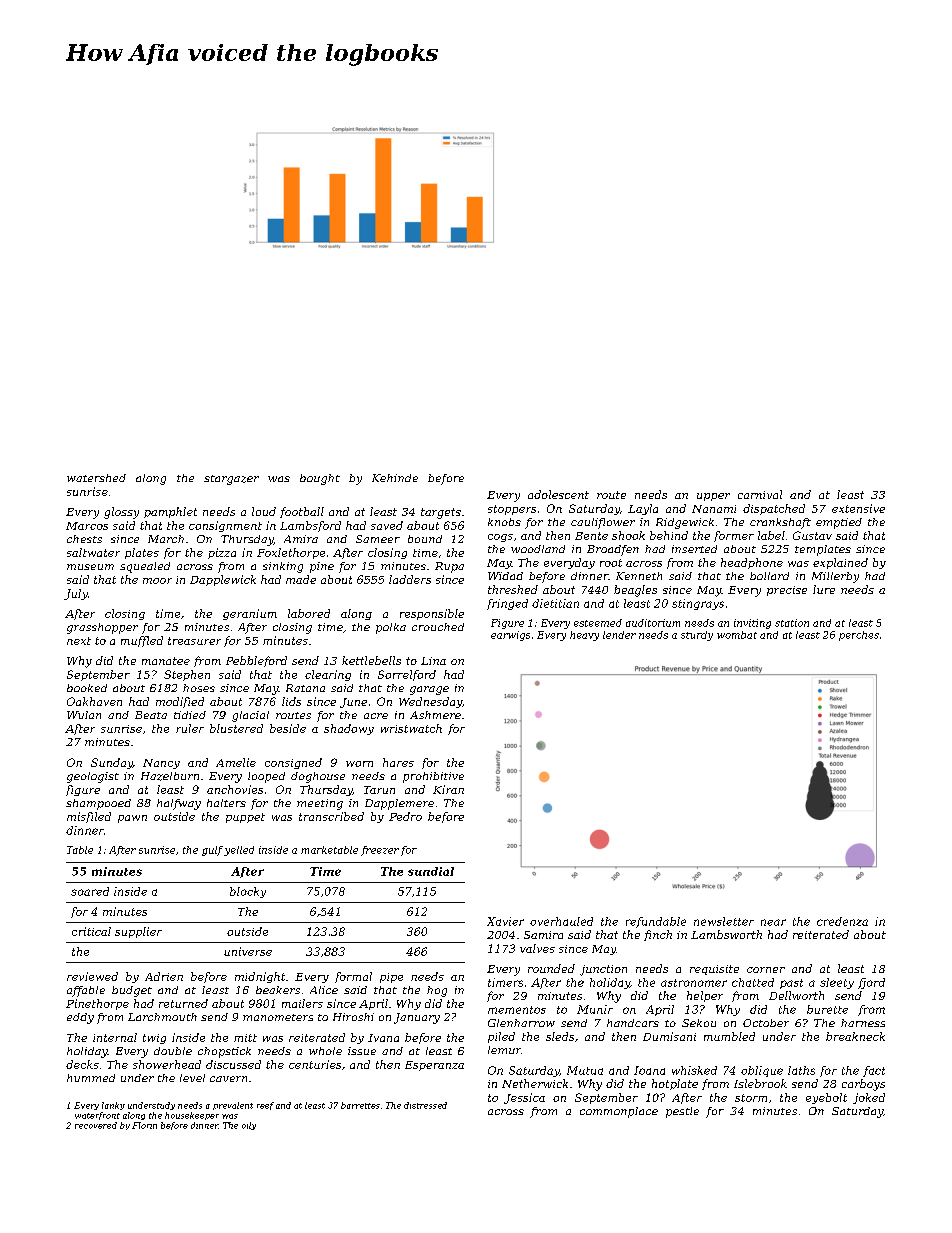 The image size is (952, 1233). What do you see at coordinates (132, 819) in the page?
I see `pawn` at bounding box center [132, 819].
